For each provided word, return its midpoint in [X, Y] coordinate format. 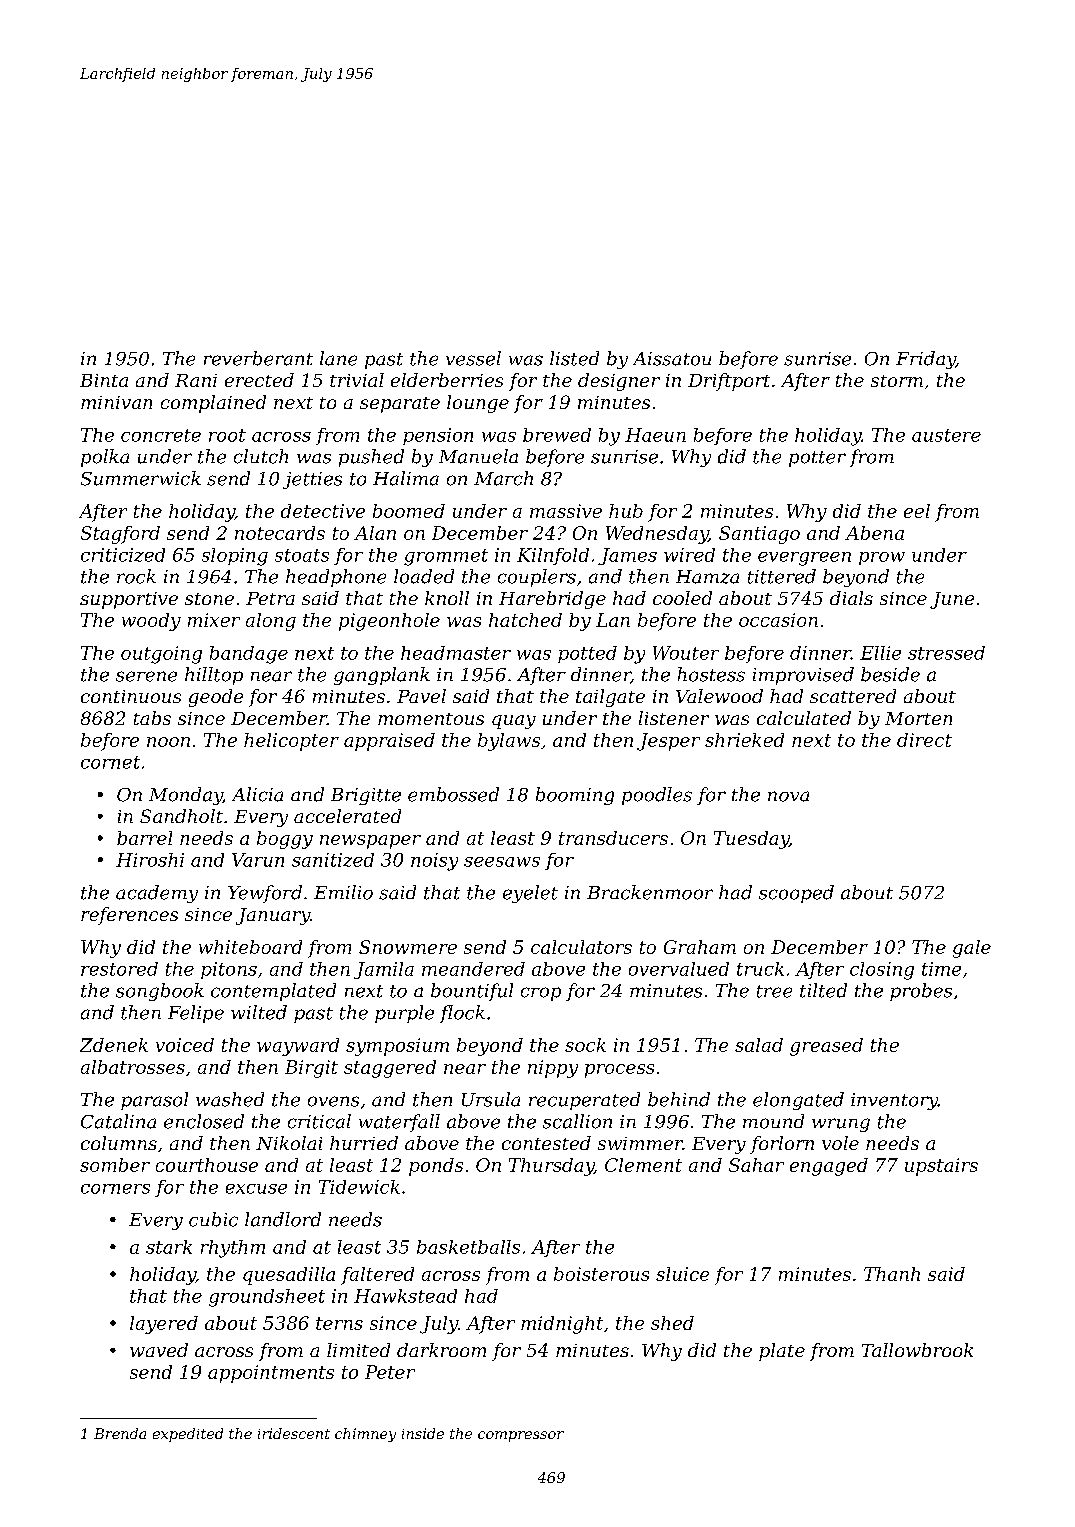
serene [146, 676]
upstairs [941, 1167]
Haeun [655, 435]
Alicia [257, 794]
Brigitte [366, 796]
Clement [643, 1165]
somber [115, 1165]
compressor [521, 1436]
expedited [188, 1435]
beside [890, 674]
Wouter [686, 653]
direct [924, 740]
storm [897, 381]
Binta [104, 380]
